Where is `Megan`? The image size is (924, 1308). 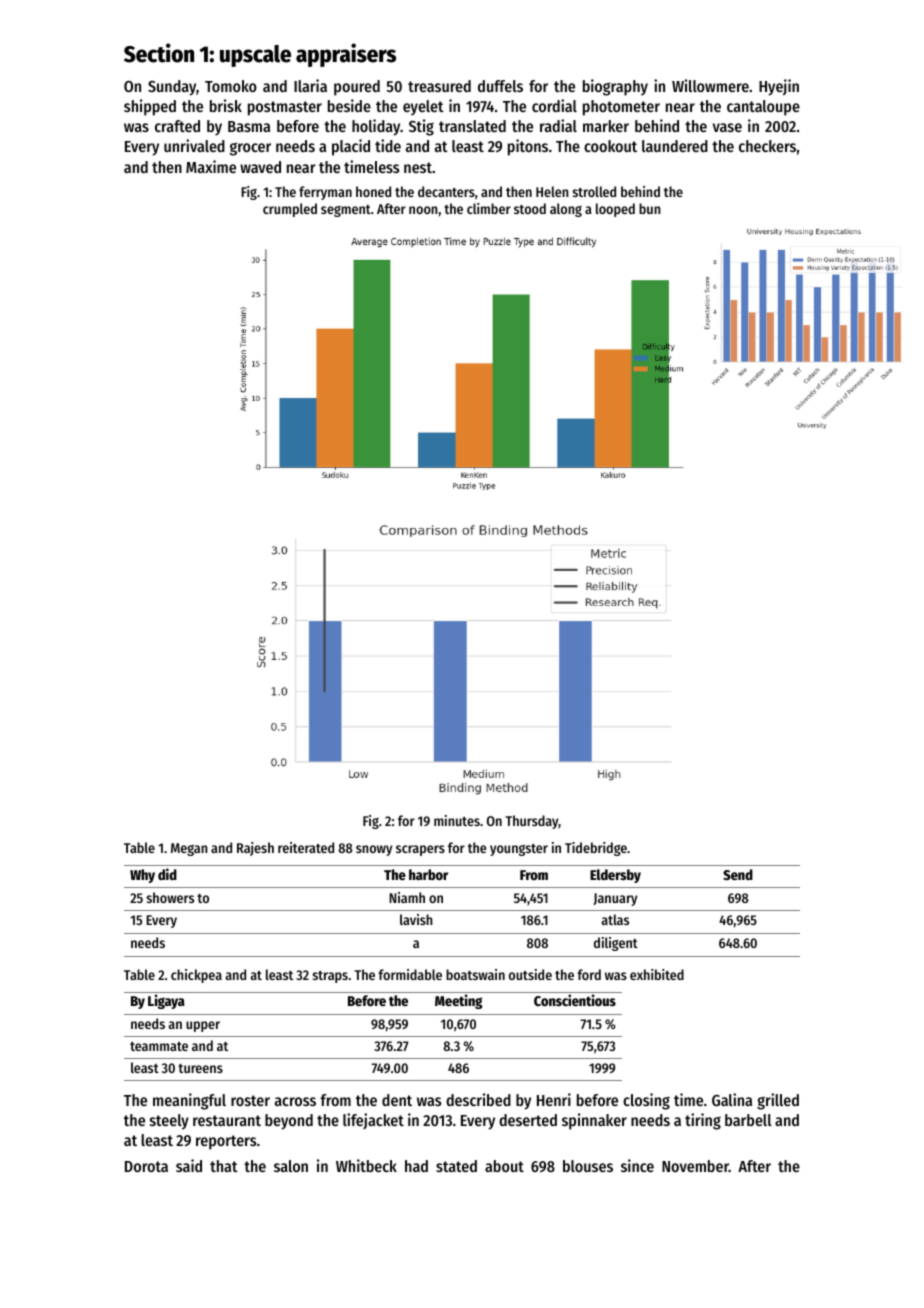
Megan is located at coordinates (189, 849).
